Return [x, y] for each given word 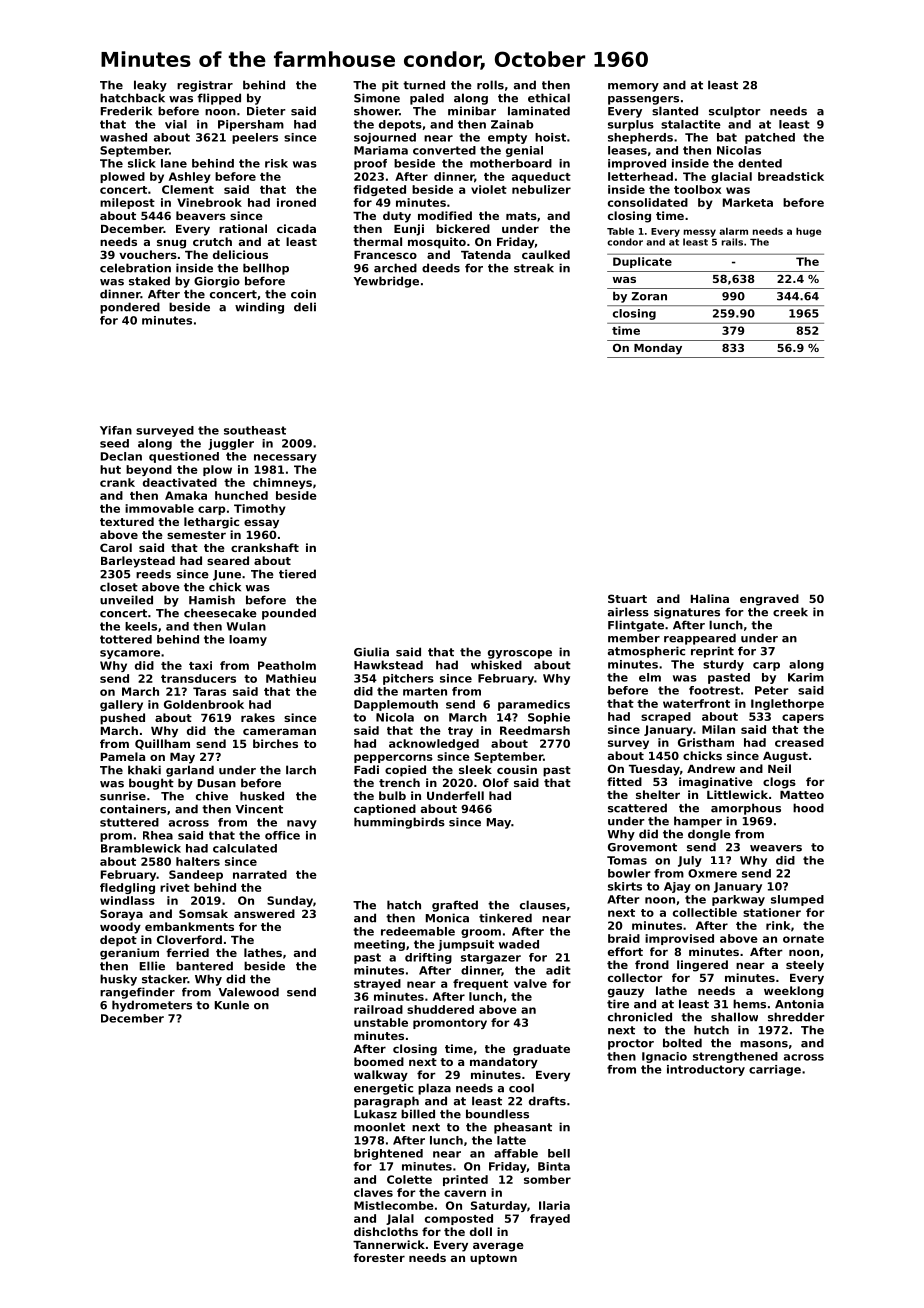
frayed [550, 1219]
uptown [493, 1259]
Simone [377, 98]
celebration [135, 268]
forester [379, 1257]
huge [808, 232]
